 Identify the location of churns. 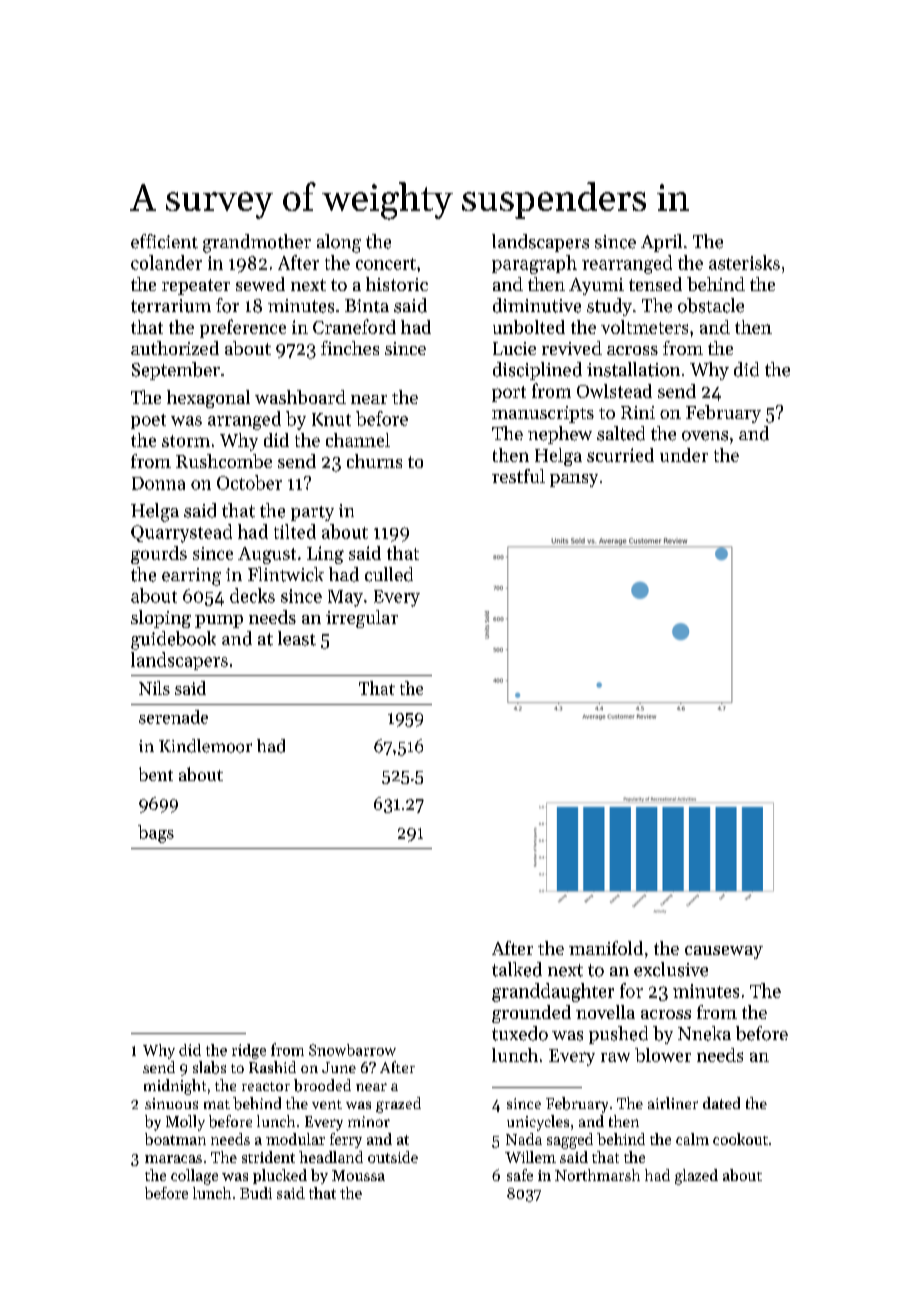
(374, 461).
